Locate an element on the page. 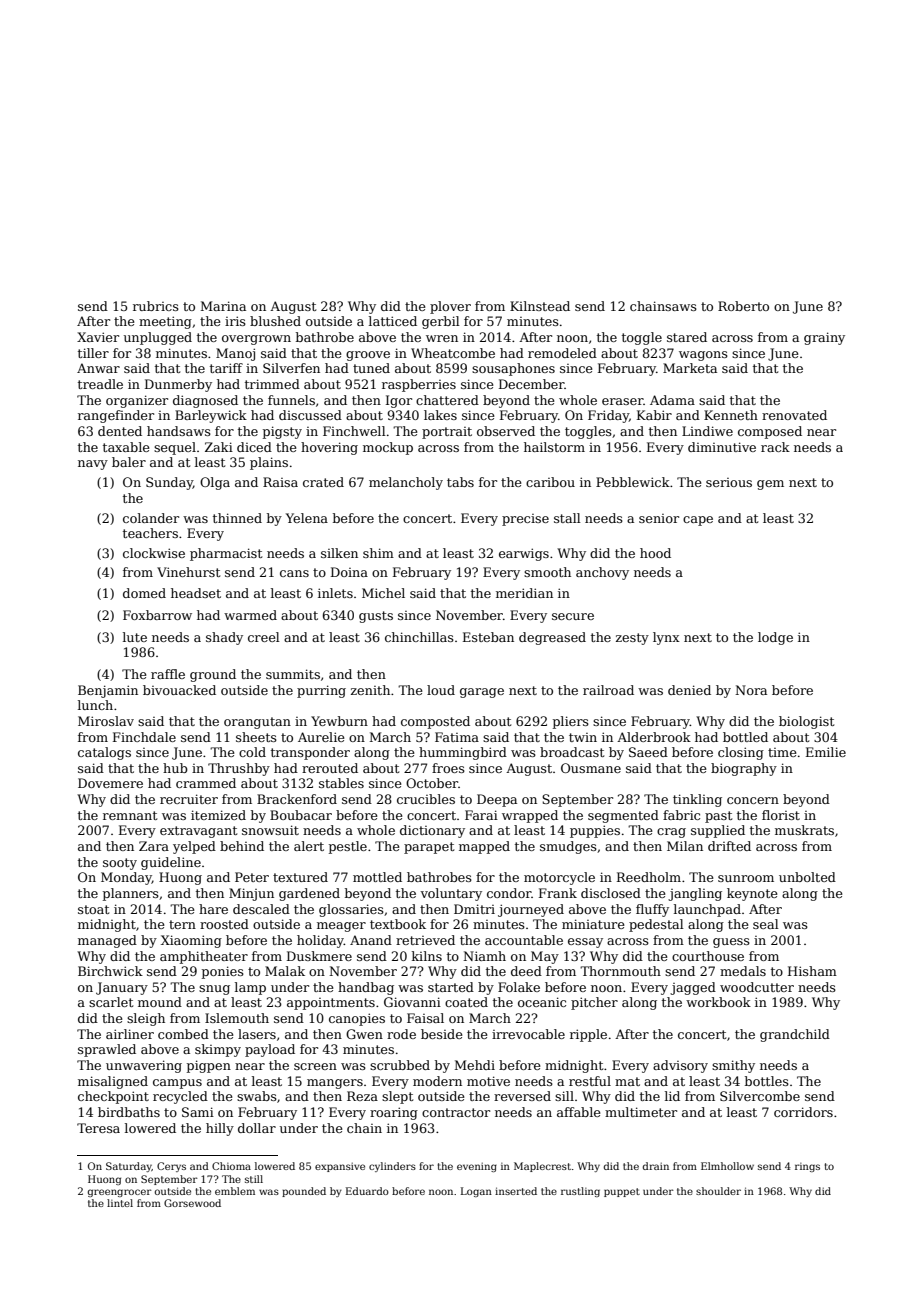 This page has width=924, height=1308. Olga is located at coordinates (215, 483).
